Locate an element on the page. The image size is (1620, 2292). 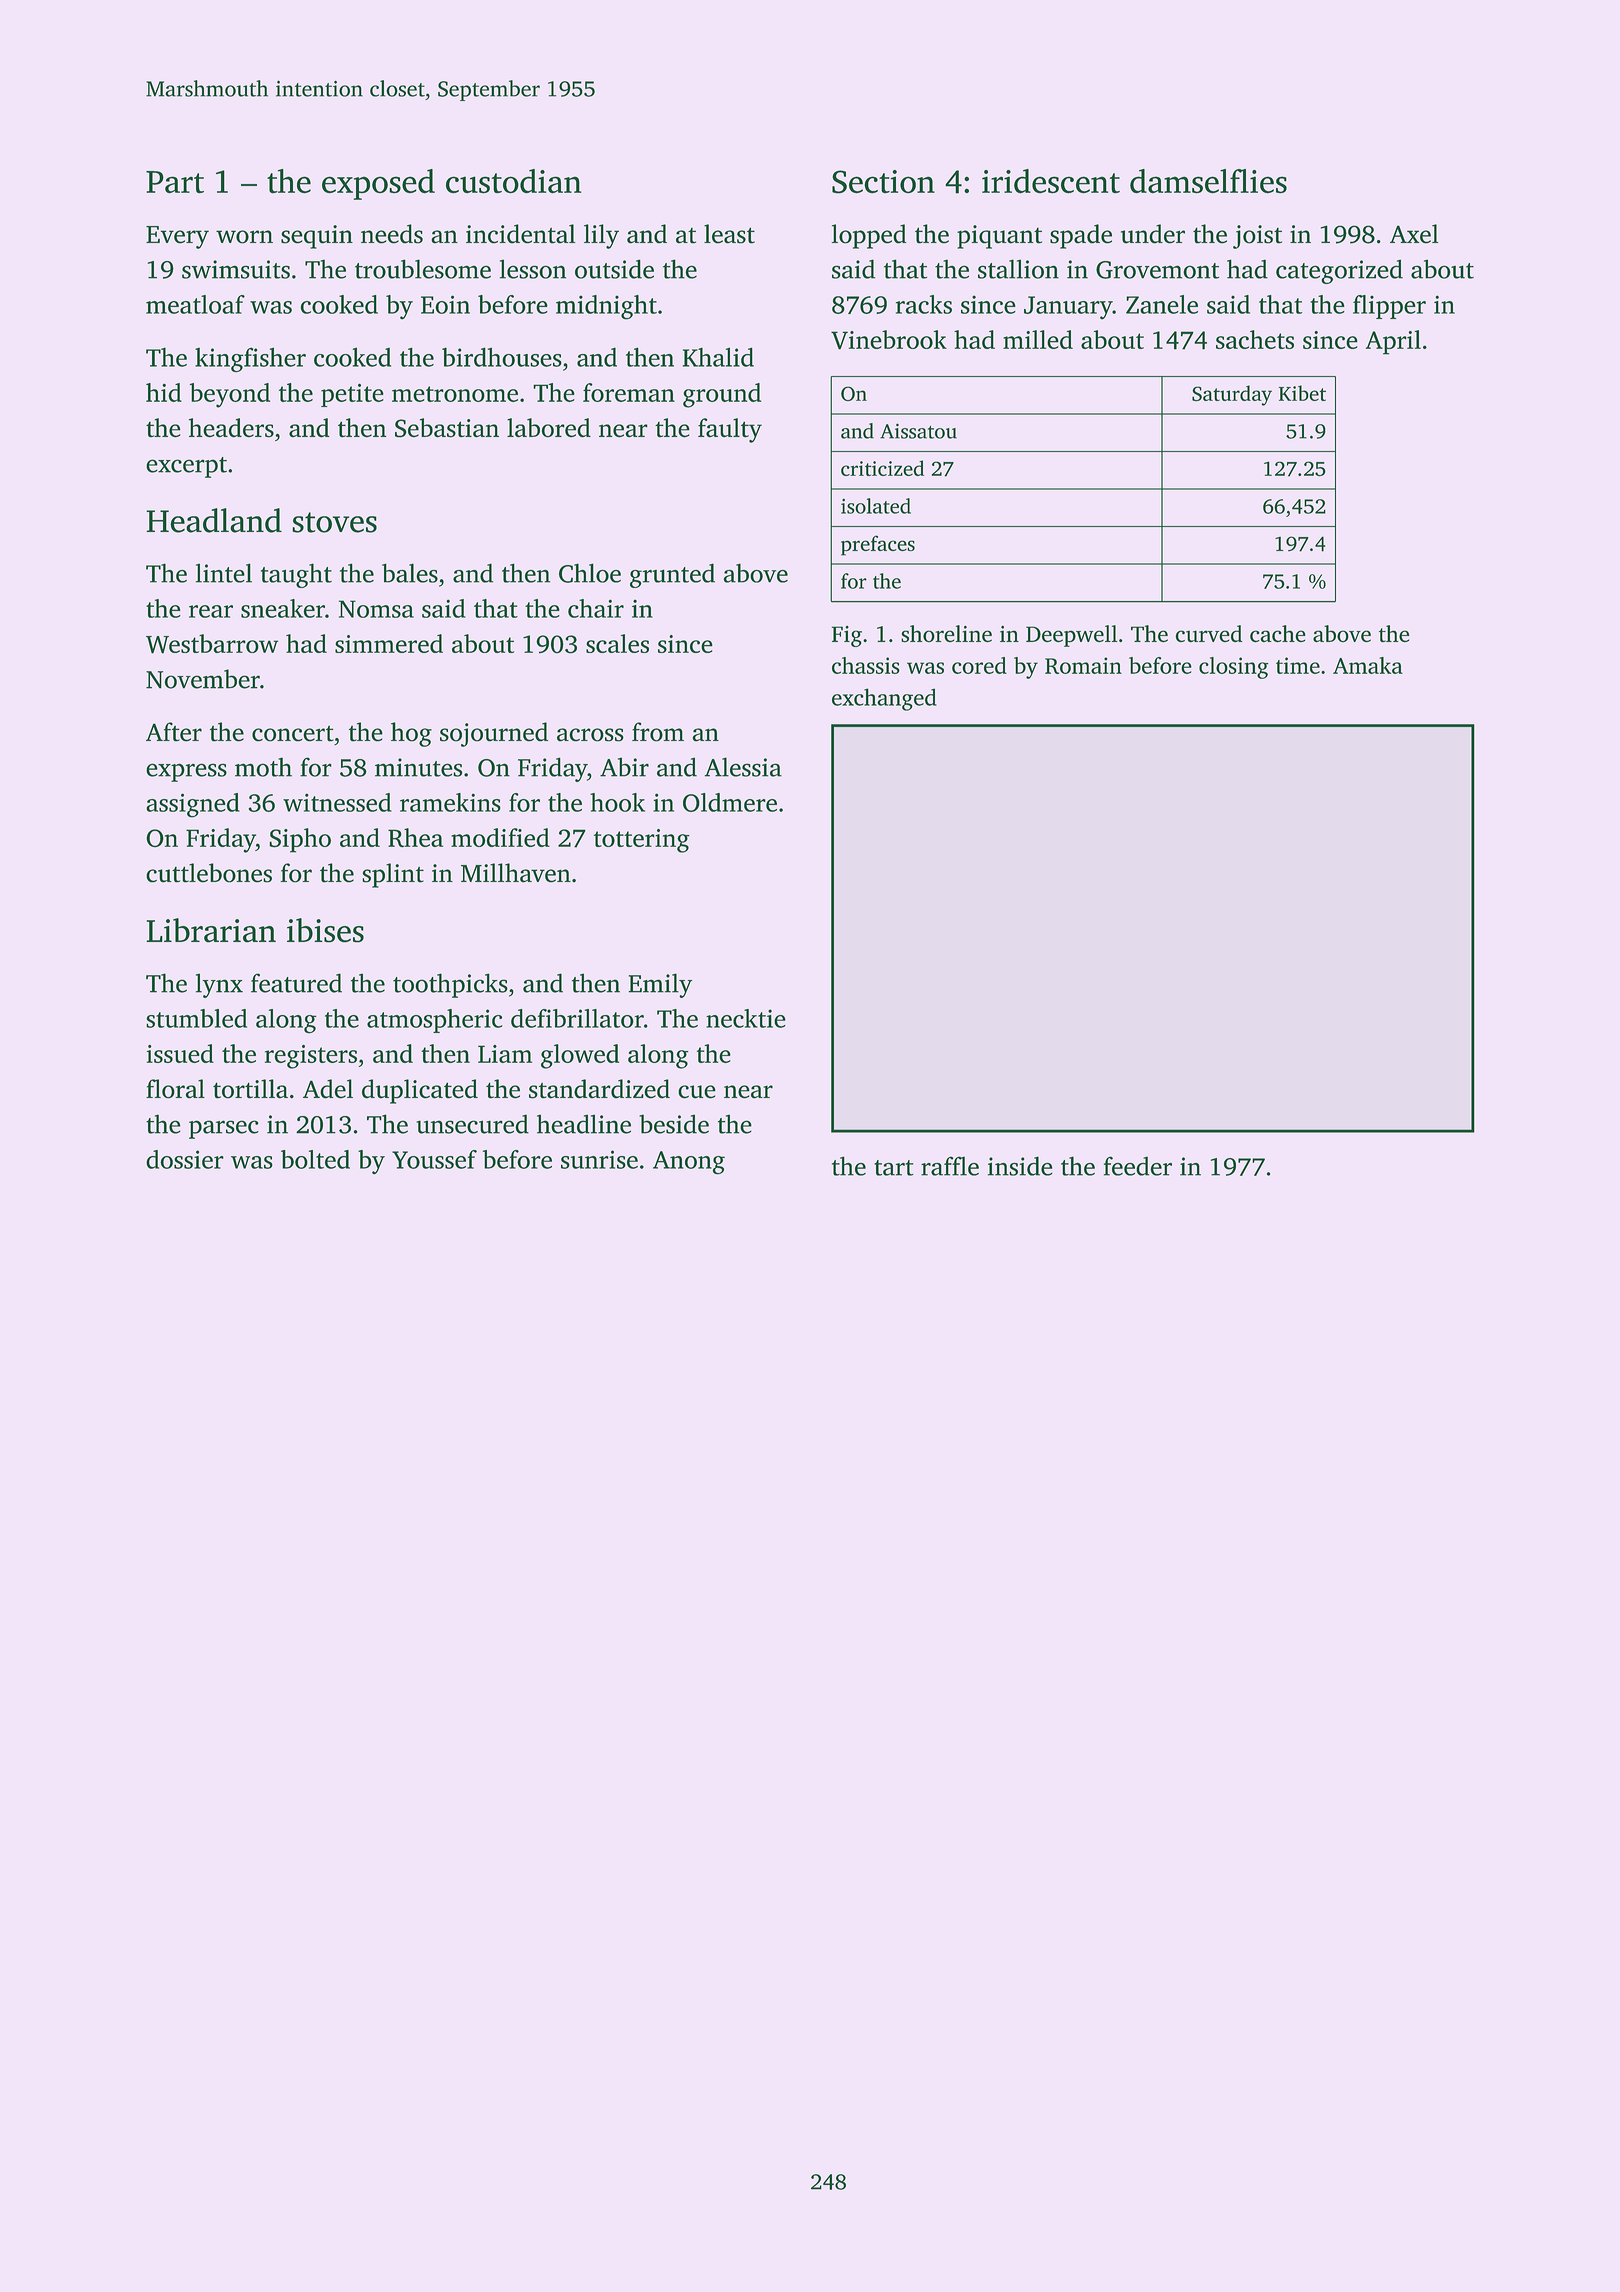
Librarian is located at coordinates (211, 930).
